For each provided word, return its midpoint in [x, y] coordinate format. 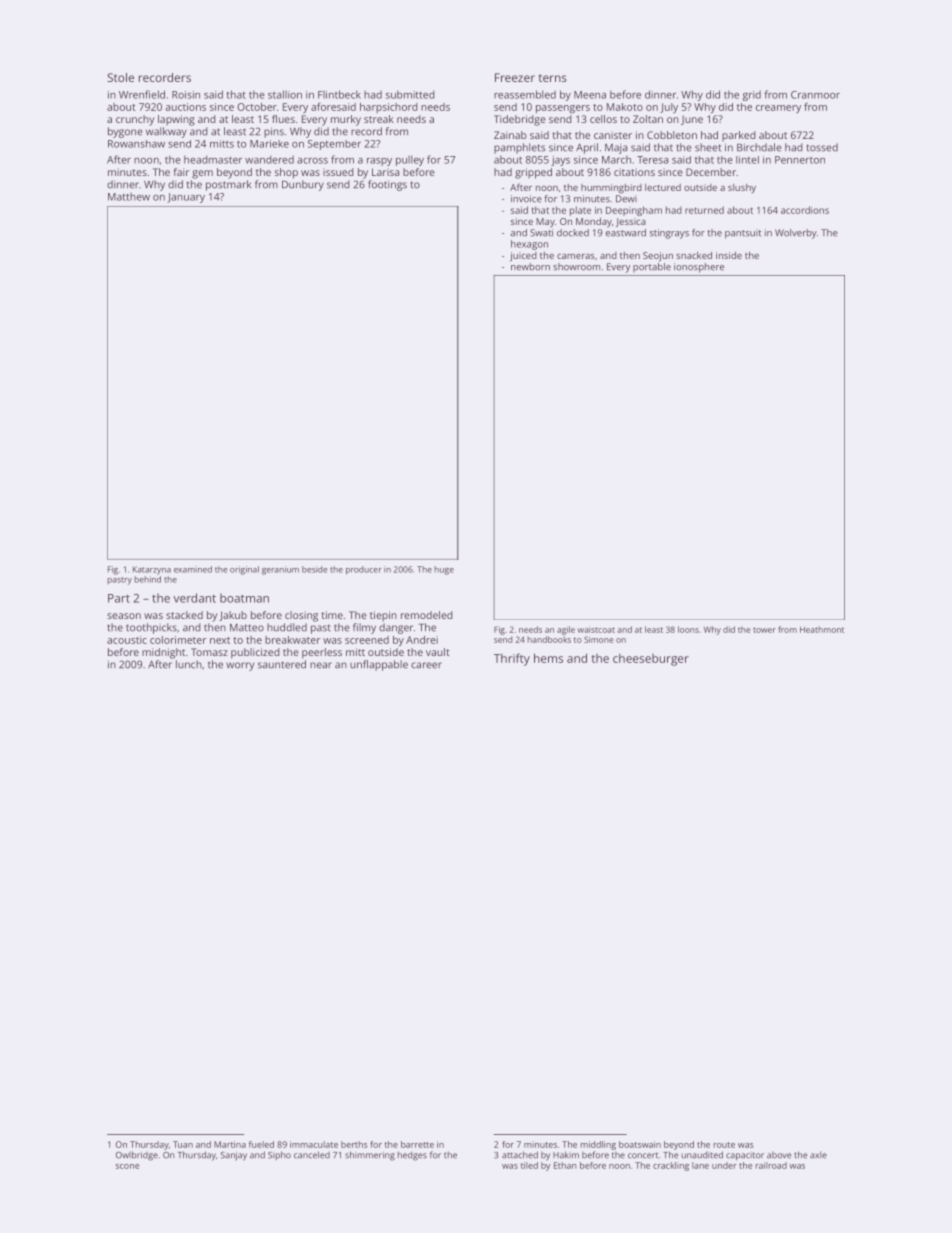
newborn [530, 267]
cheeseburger [651, 659]
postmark [228, 185]
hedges [412, 1156]
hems [548, 658]
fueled [261, 1144]
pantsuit [743, 234]
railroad [771, 1165]
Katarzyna [152, 570]
